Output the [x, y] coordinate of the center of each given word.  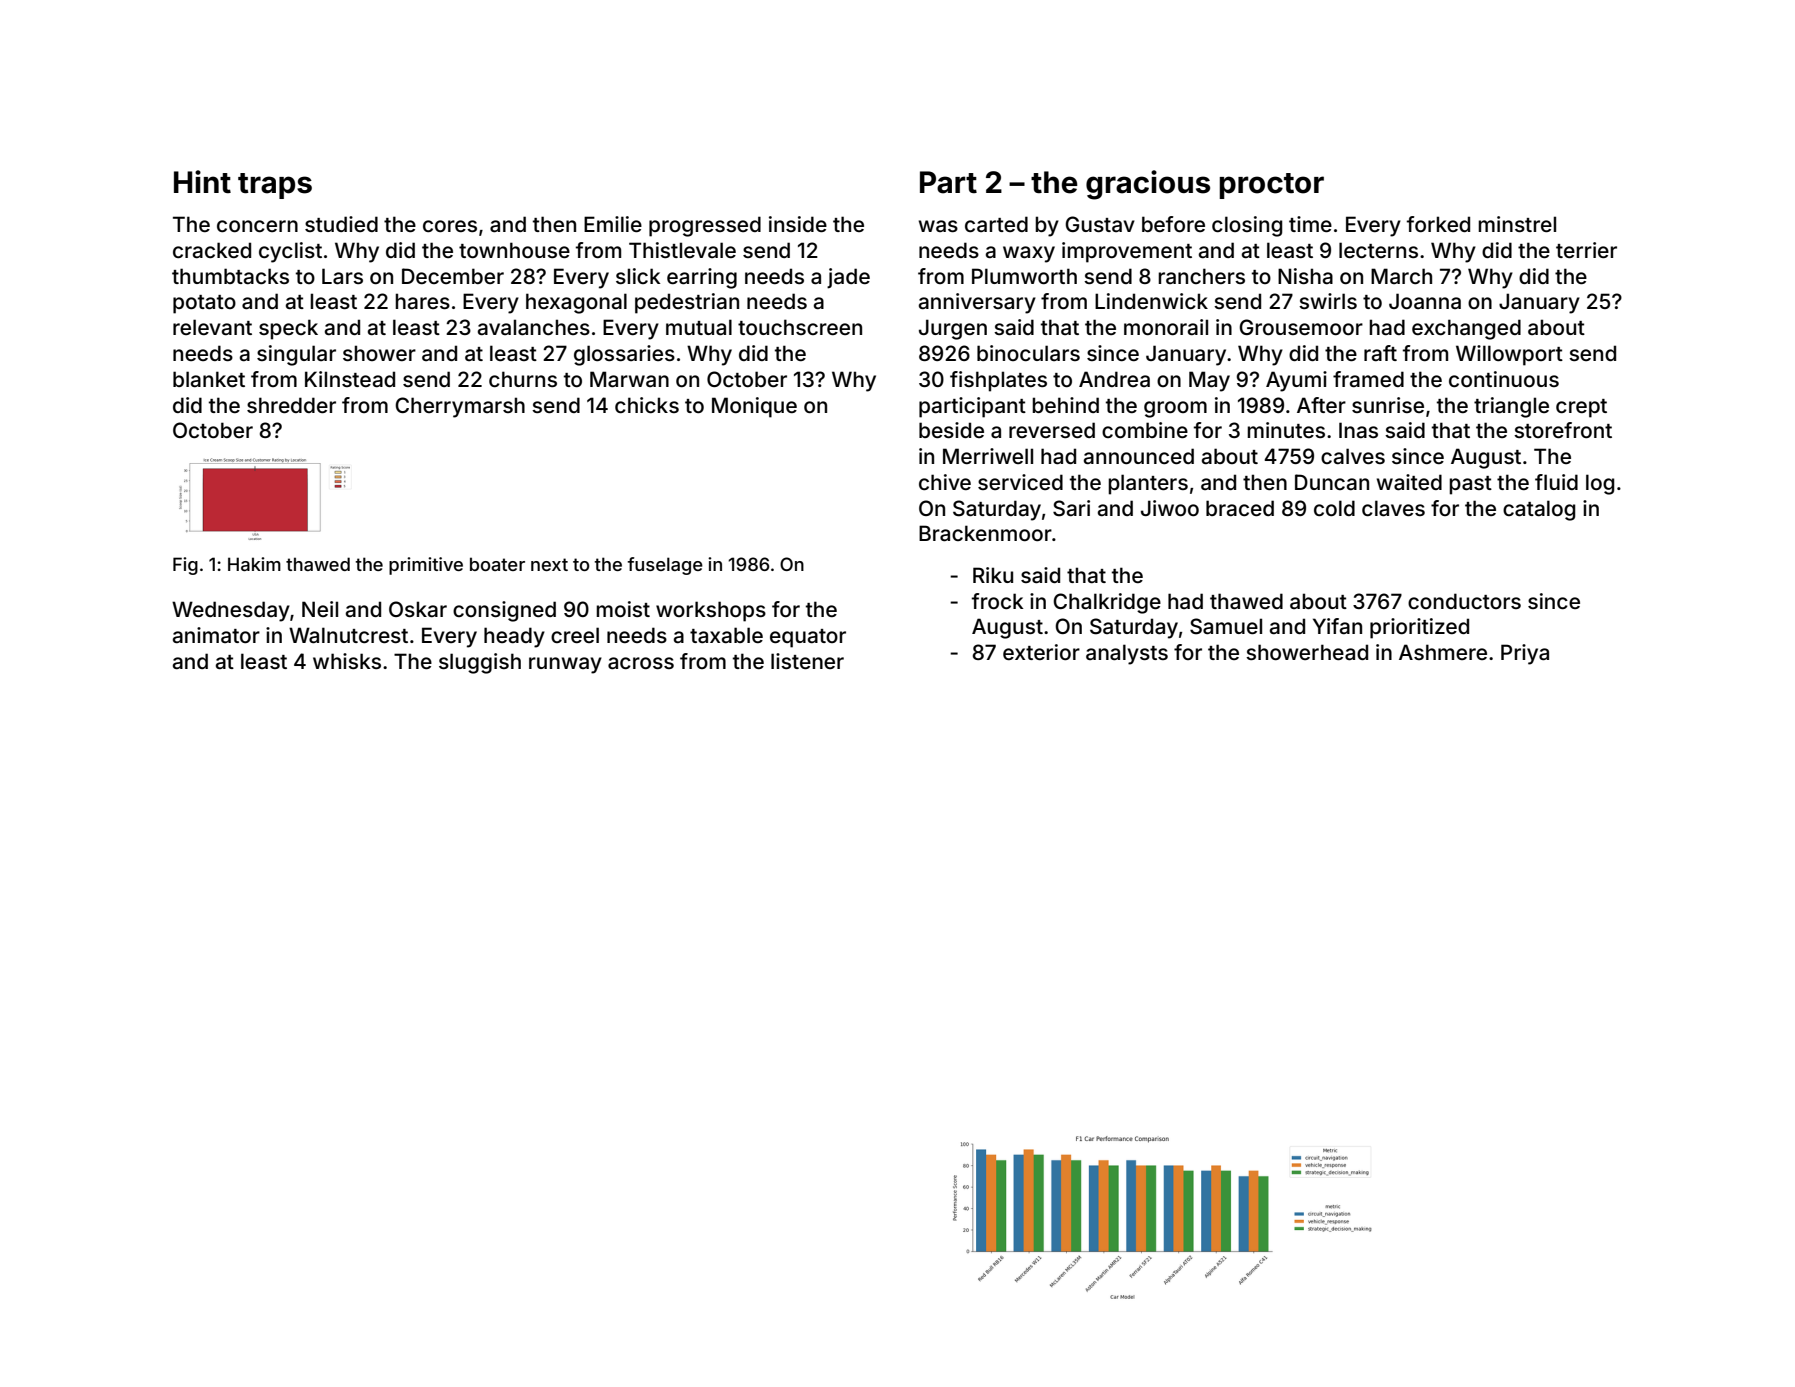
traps [275, 186]
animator [216, 635]
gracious [1148, 185]
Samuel [1226, 626]
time [1310, 224]
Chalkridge [1107, 603]
